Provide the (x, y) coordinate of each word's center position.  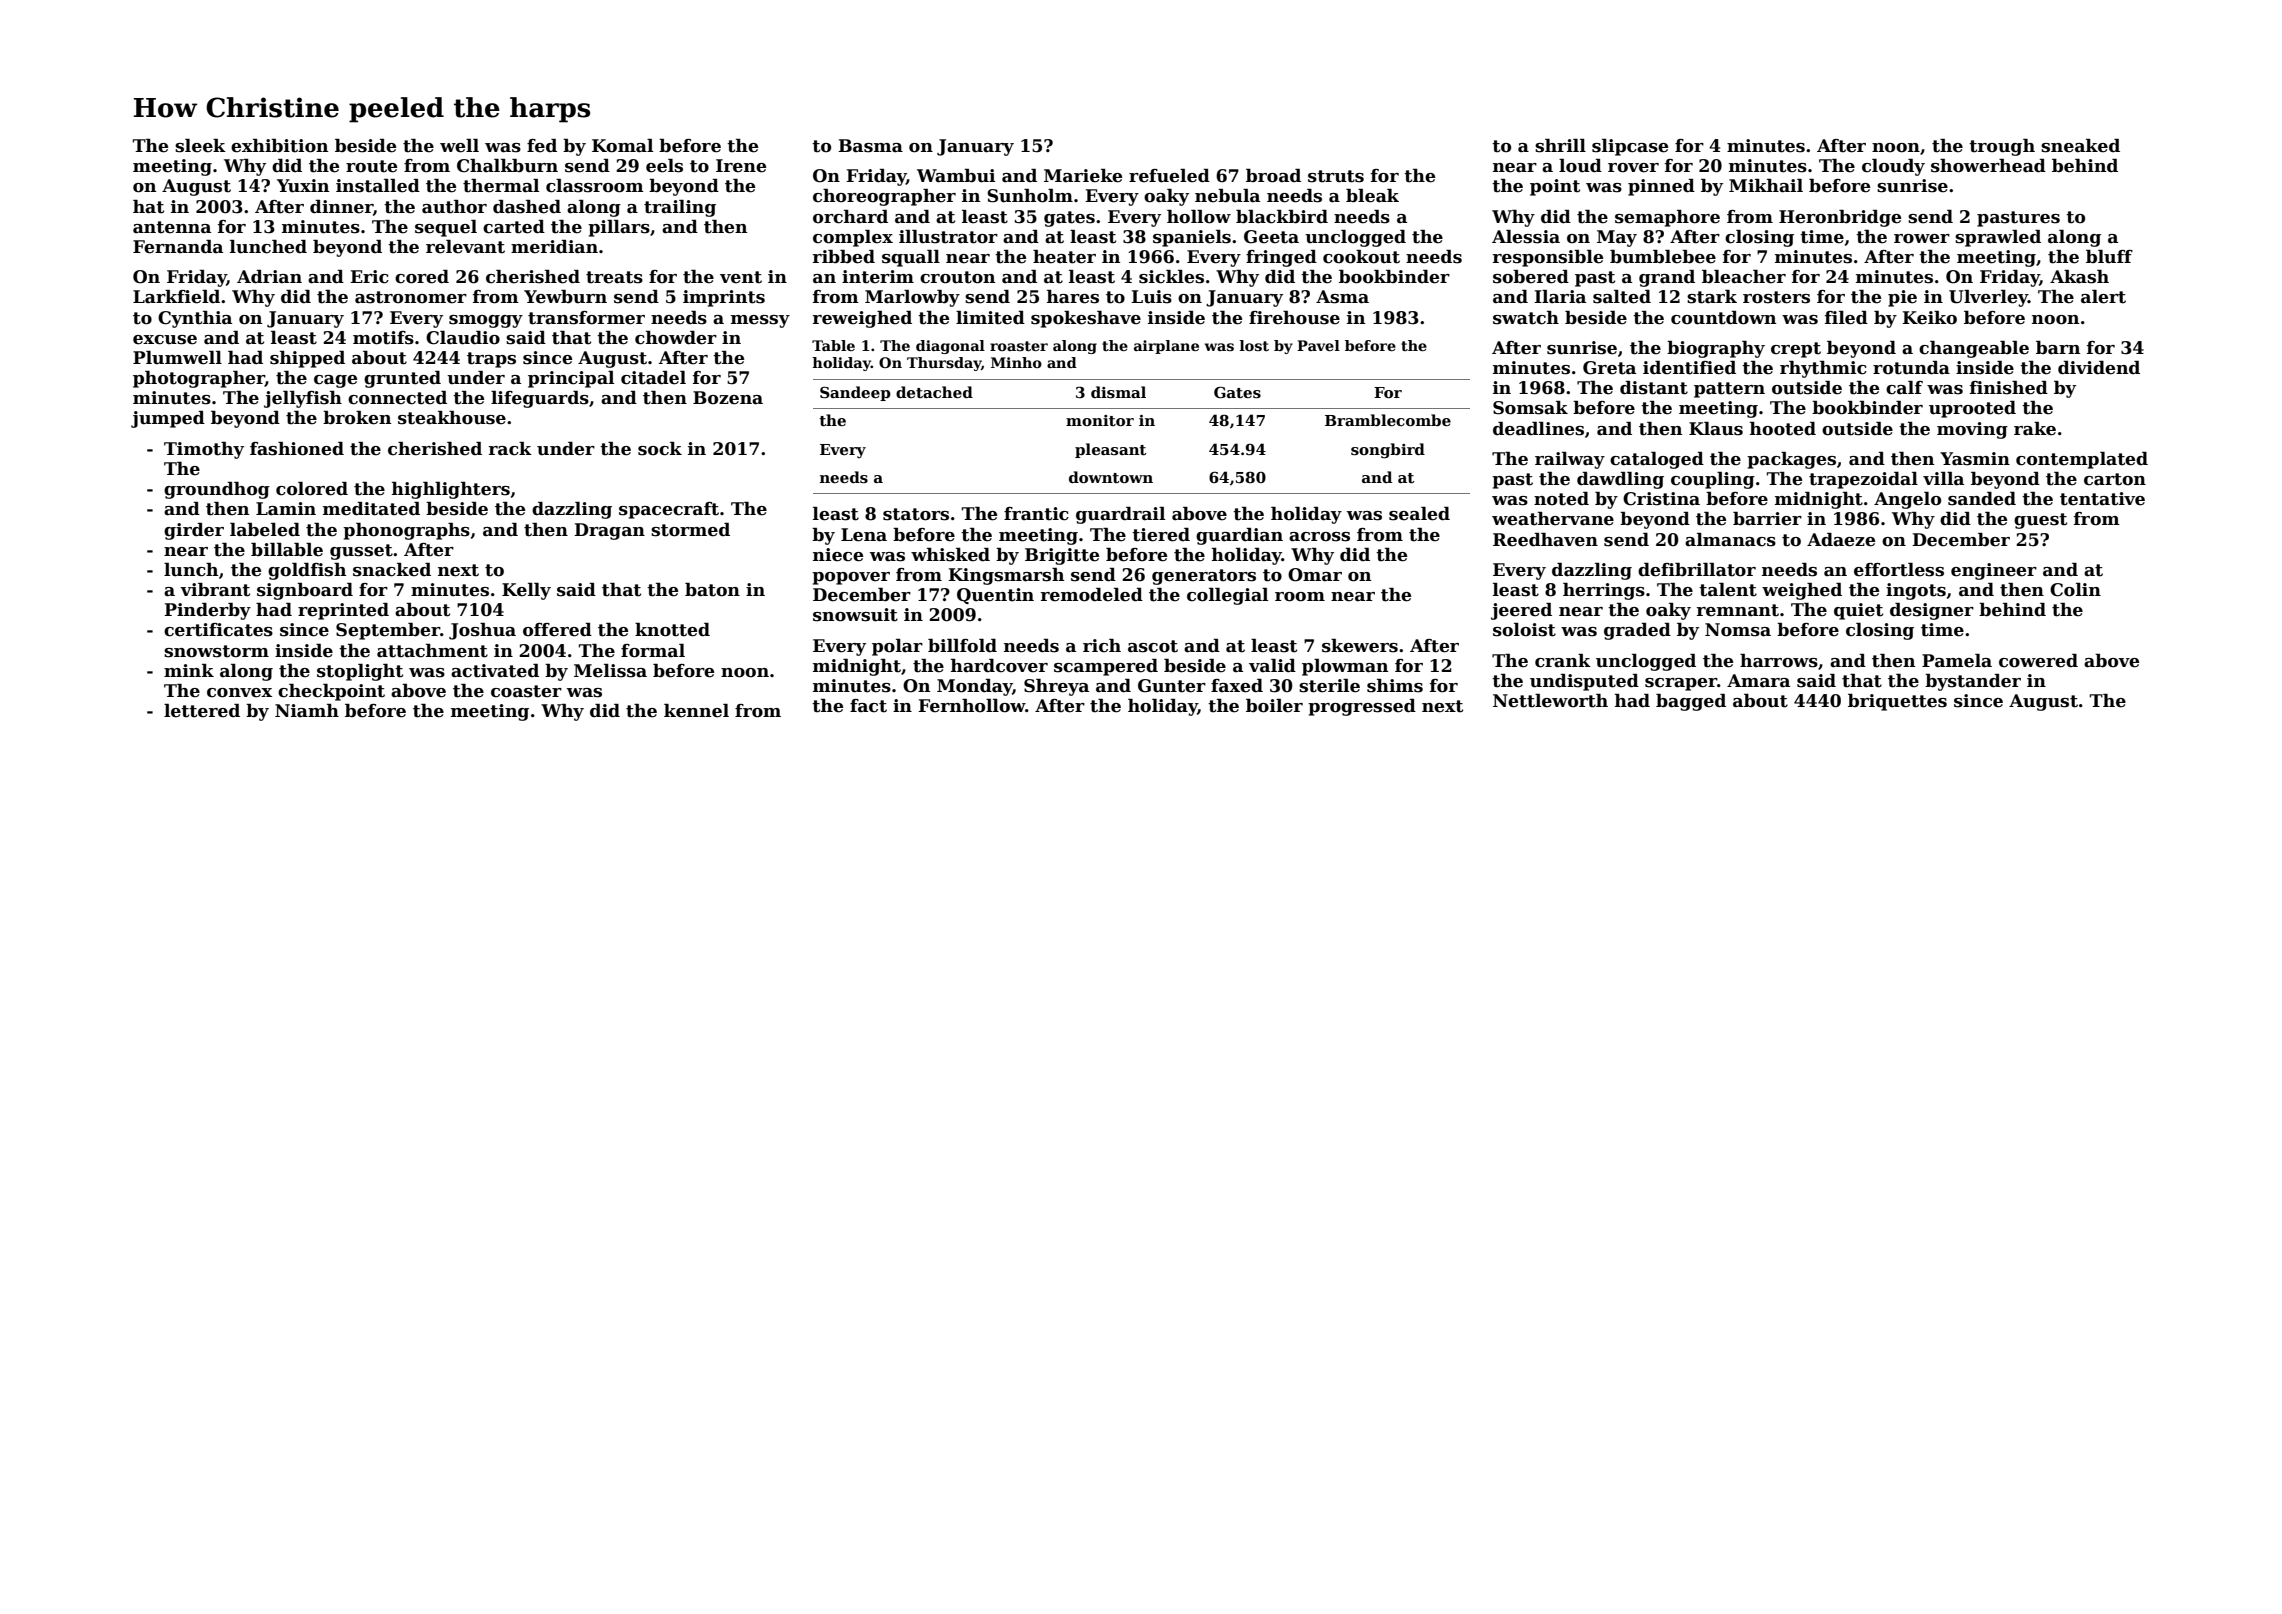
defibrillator (1697, 570)
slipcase (1630, 147)
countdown (1723, 318)
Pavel (1318, 345)
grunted (402, 379)
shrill (1560, 146)
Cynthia (195, 319)
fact (868, 706)
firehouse (1294, 318)
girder (194, 531)
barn (2058, 348)
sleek (200, 146)
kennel (696, 711)
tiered (1161, 535)
